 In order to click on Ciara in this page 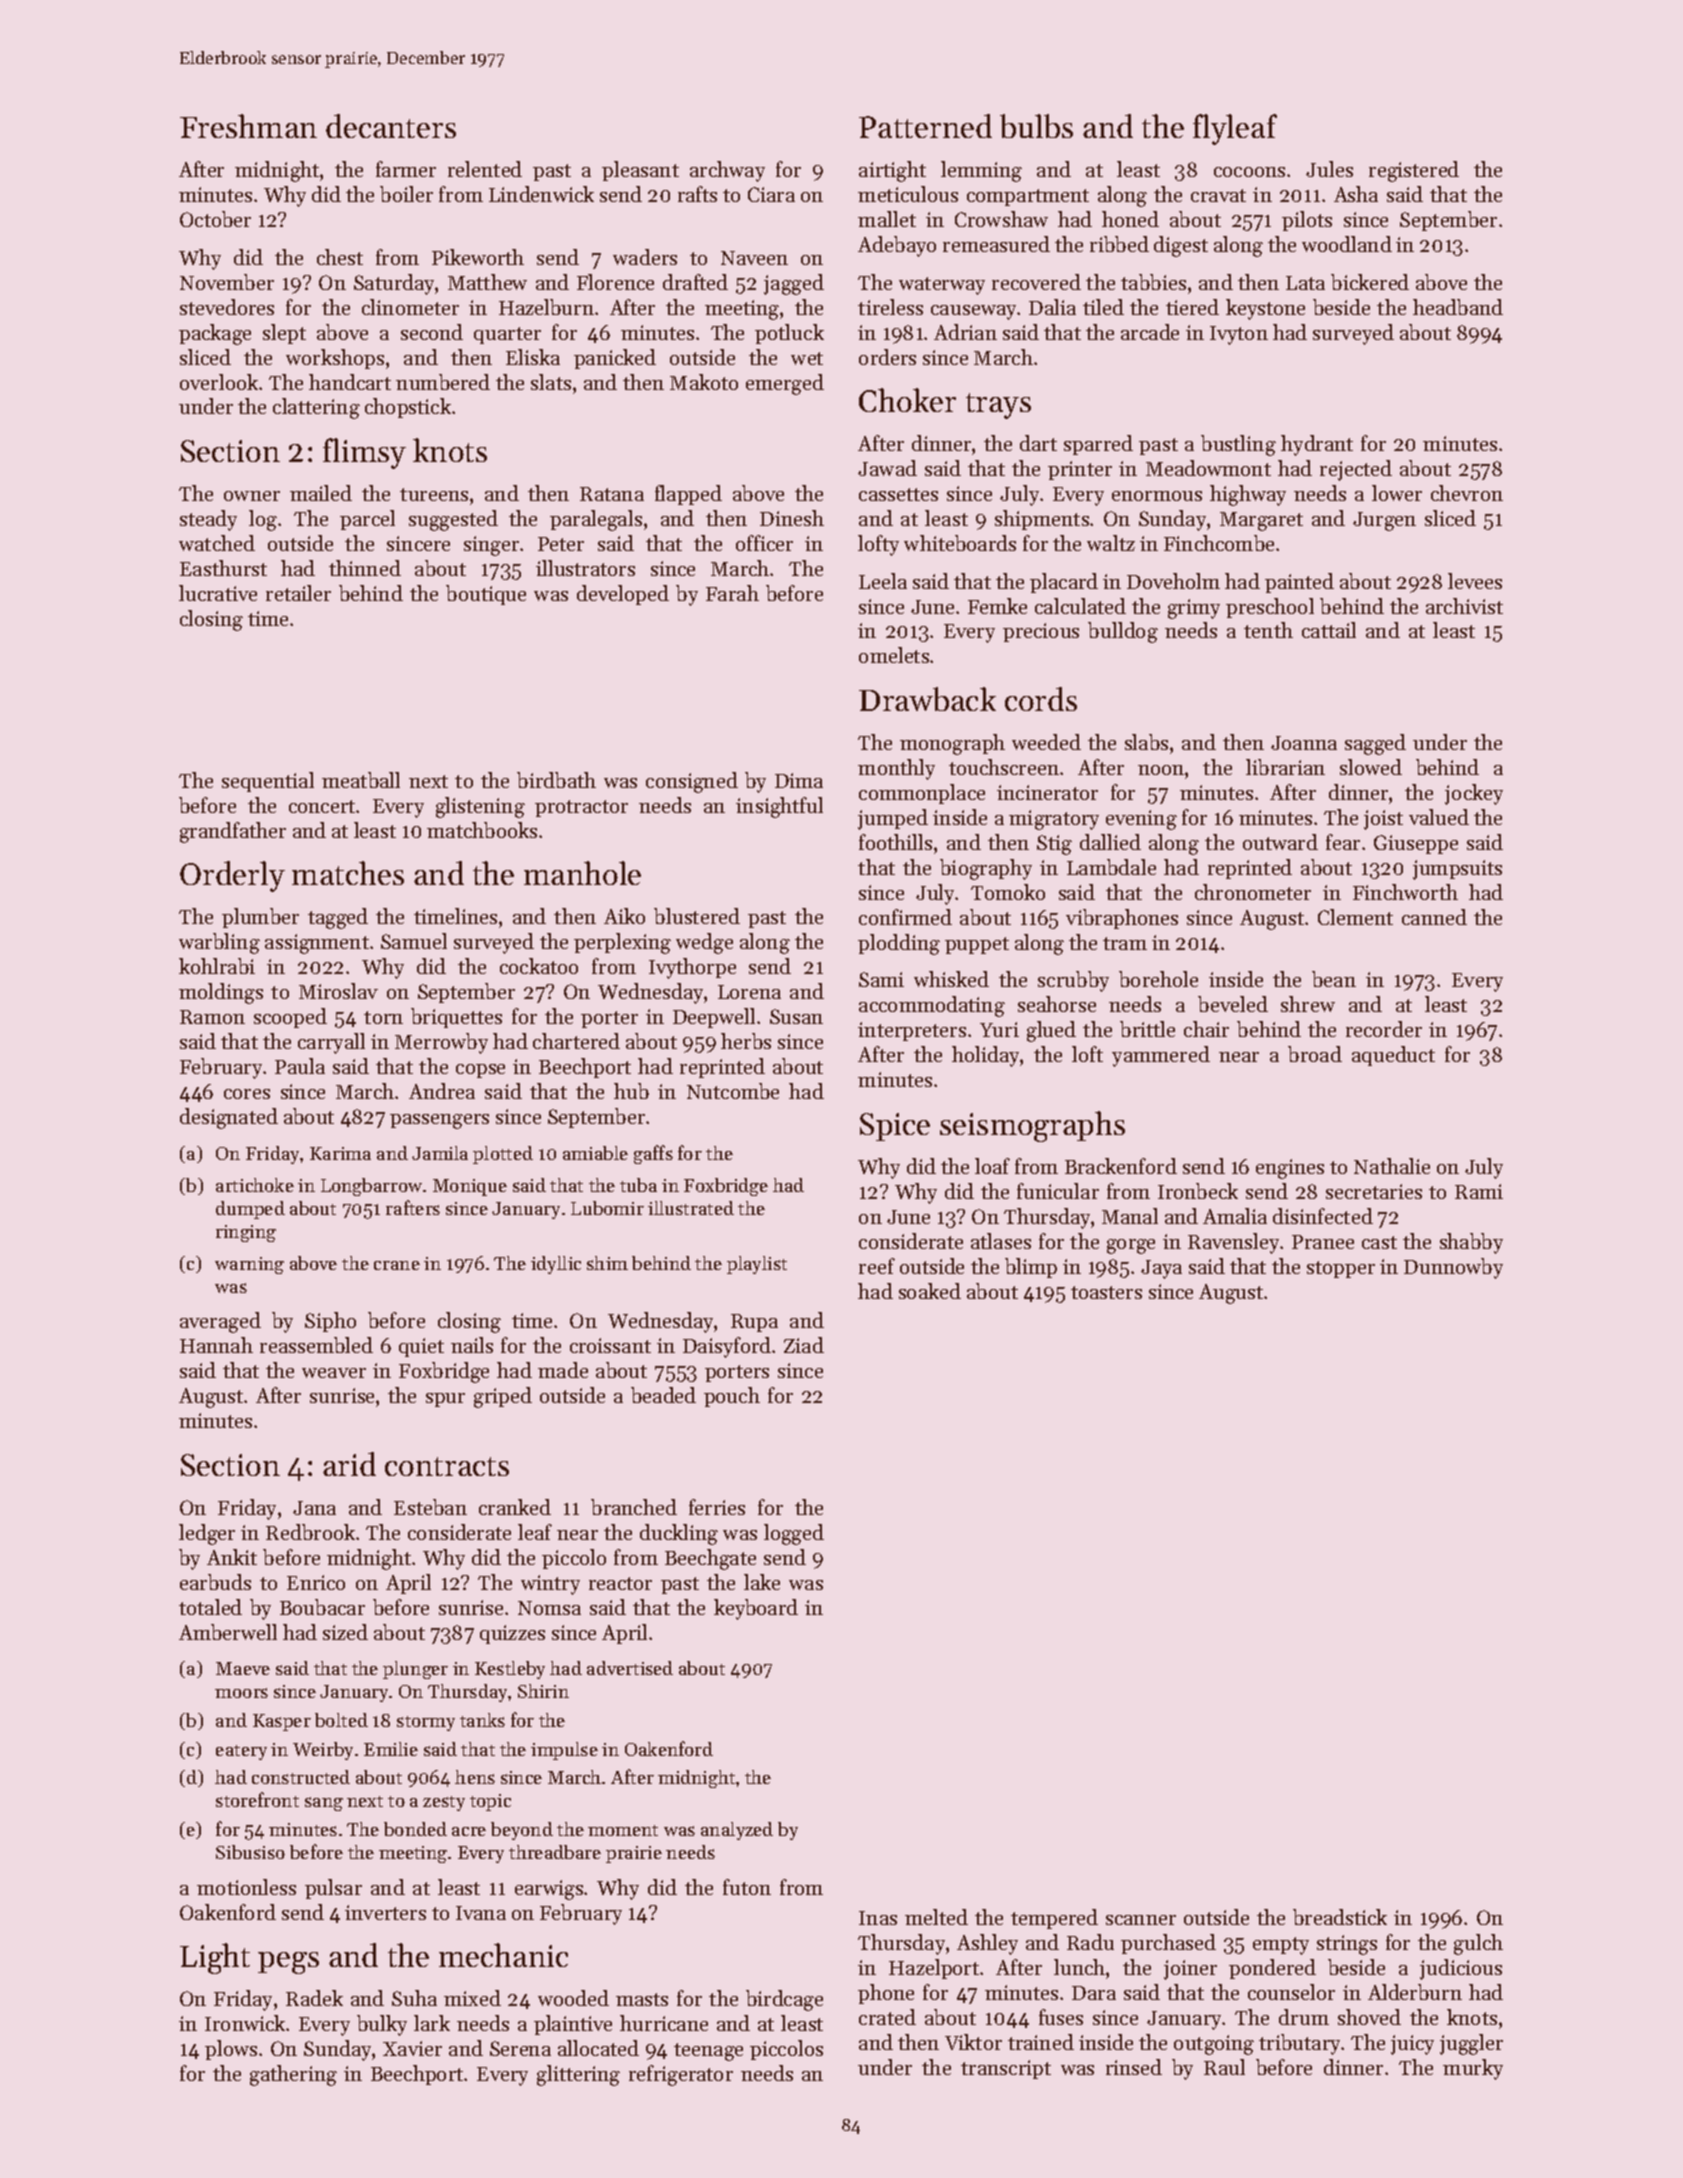, I will do `click(771, 194)`.
